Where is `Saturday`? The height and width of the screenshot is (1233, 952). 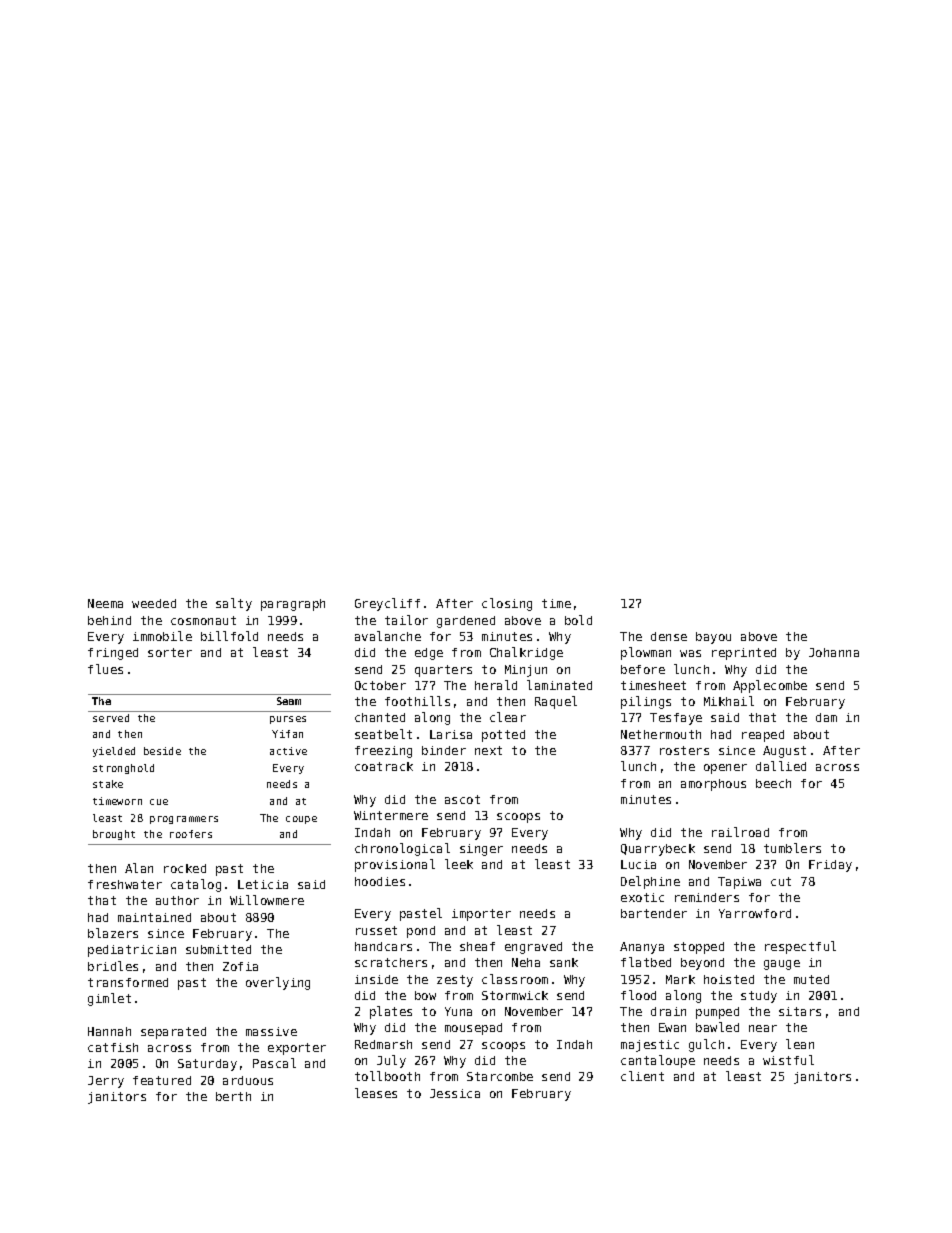 Saturday is located at coordinates (207, 1065).
